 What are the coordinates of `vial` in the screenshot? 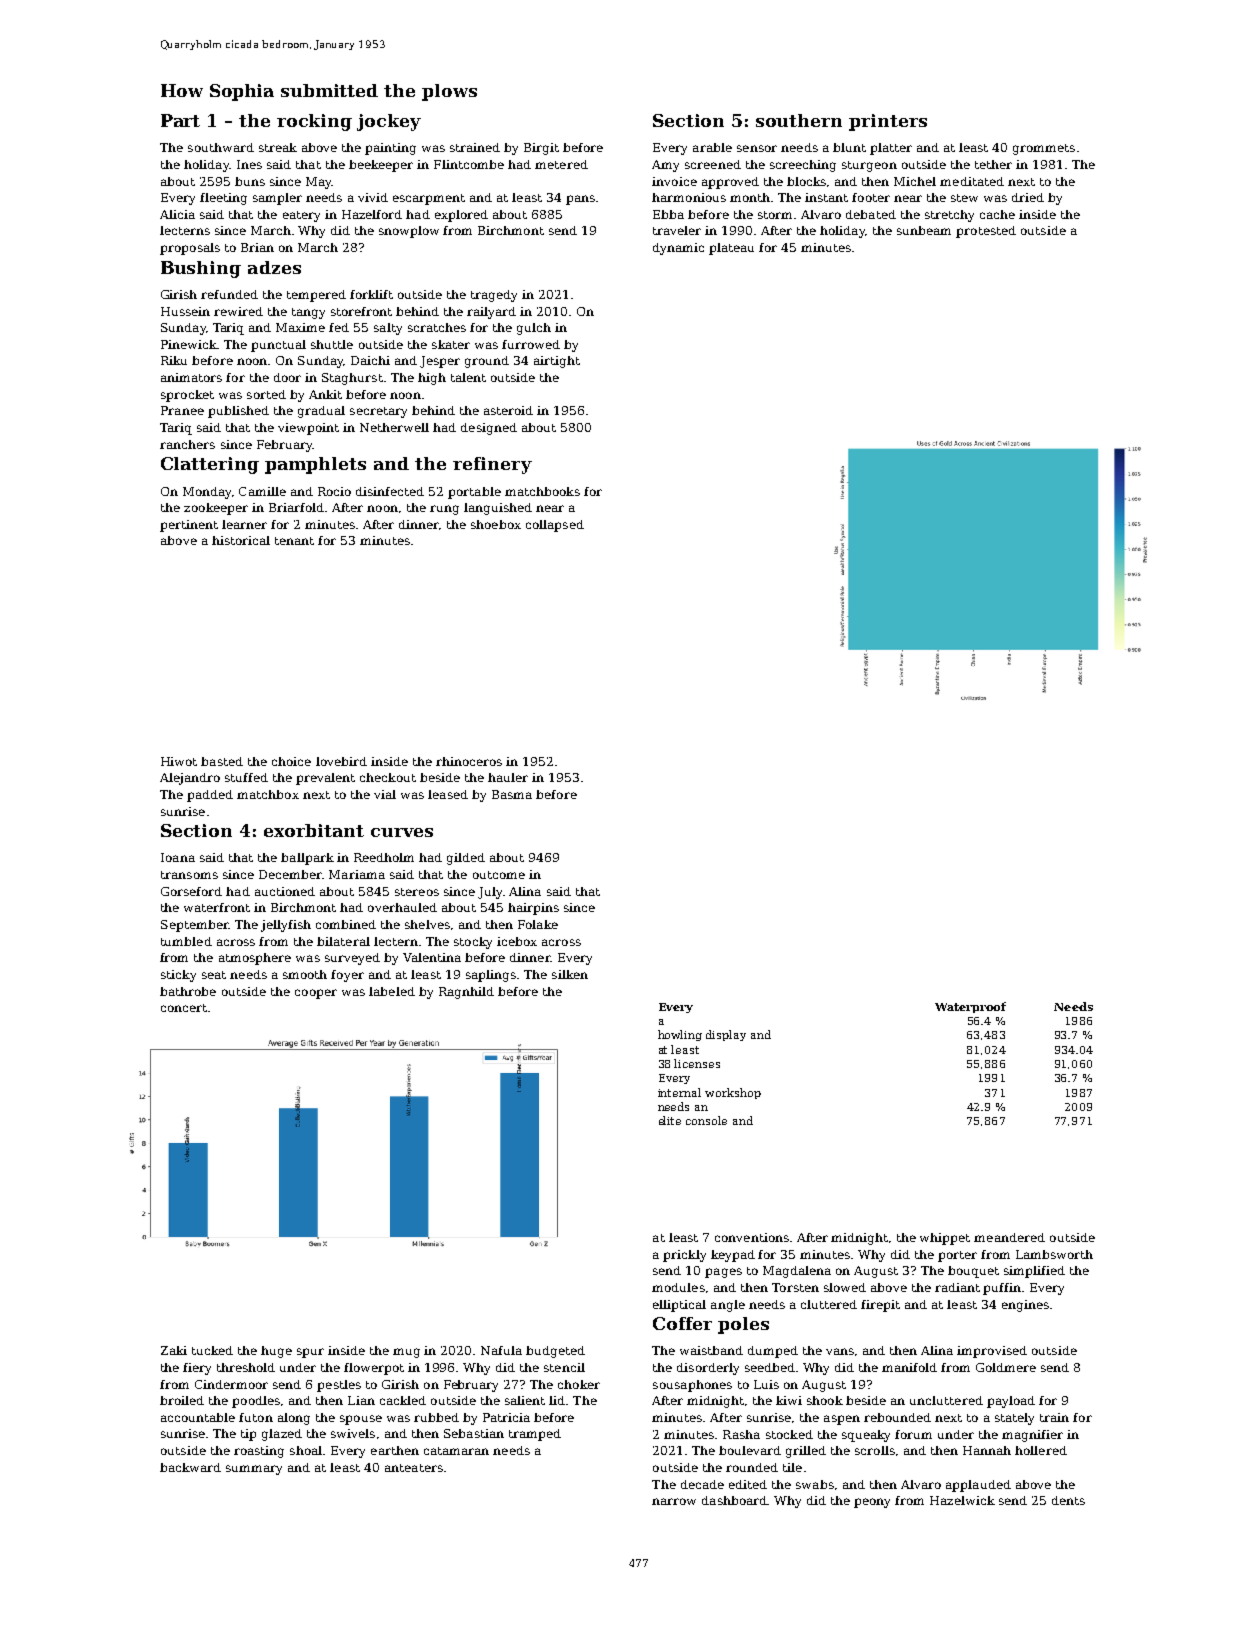 It's located at (385, 794).
